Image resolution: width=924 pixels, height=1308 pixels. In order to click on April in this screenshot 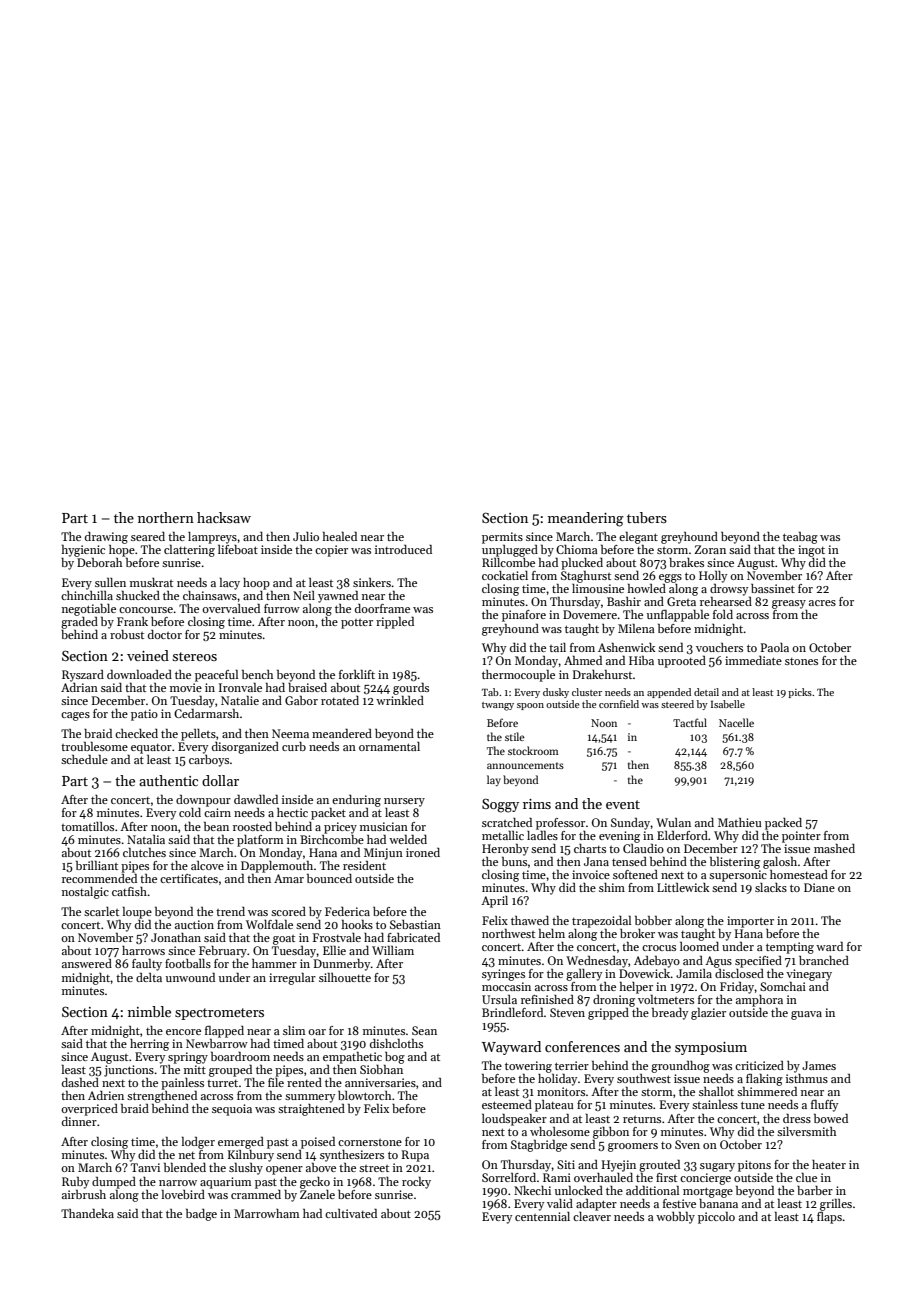, I will do `click(494, 902)`.
